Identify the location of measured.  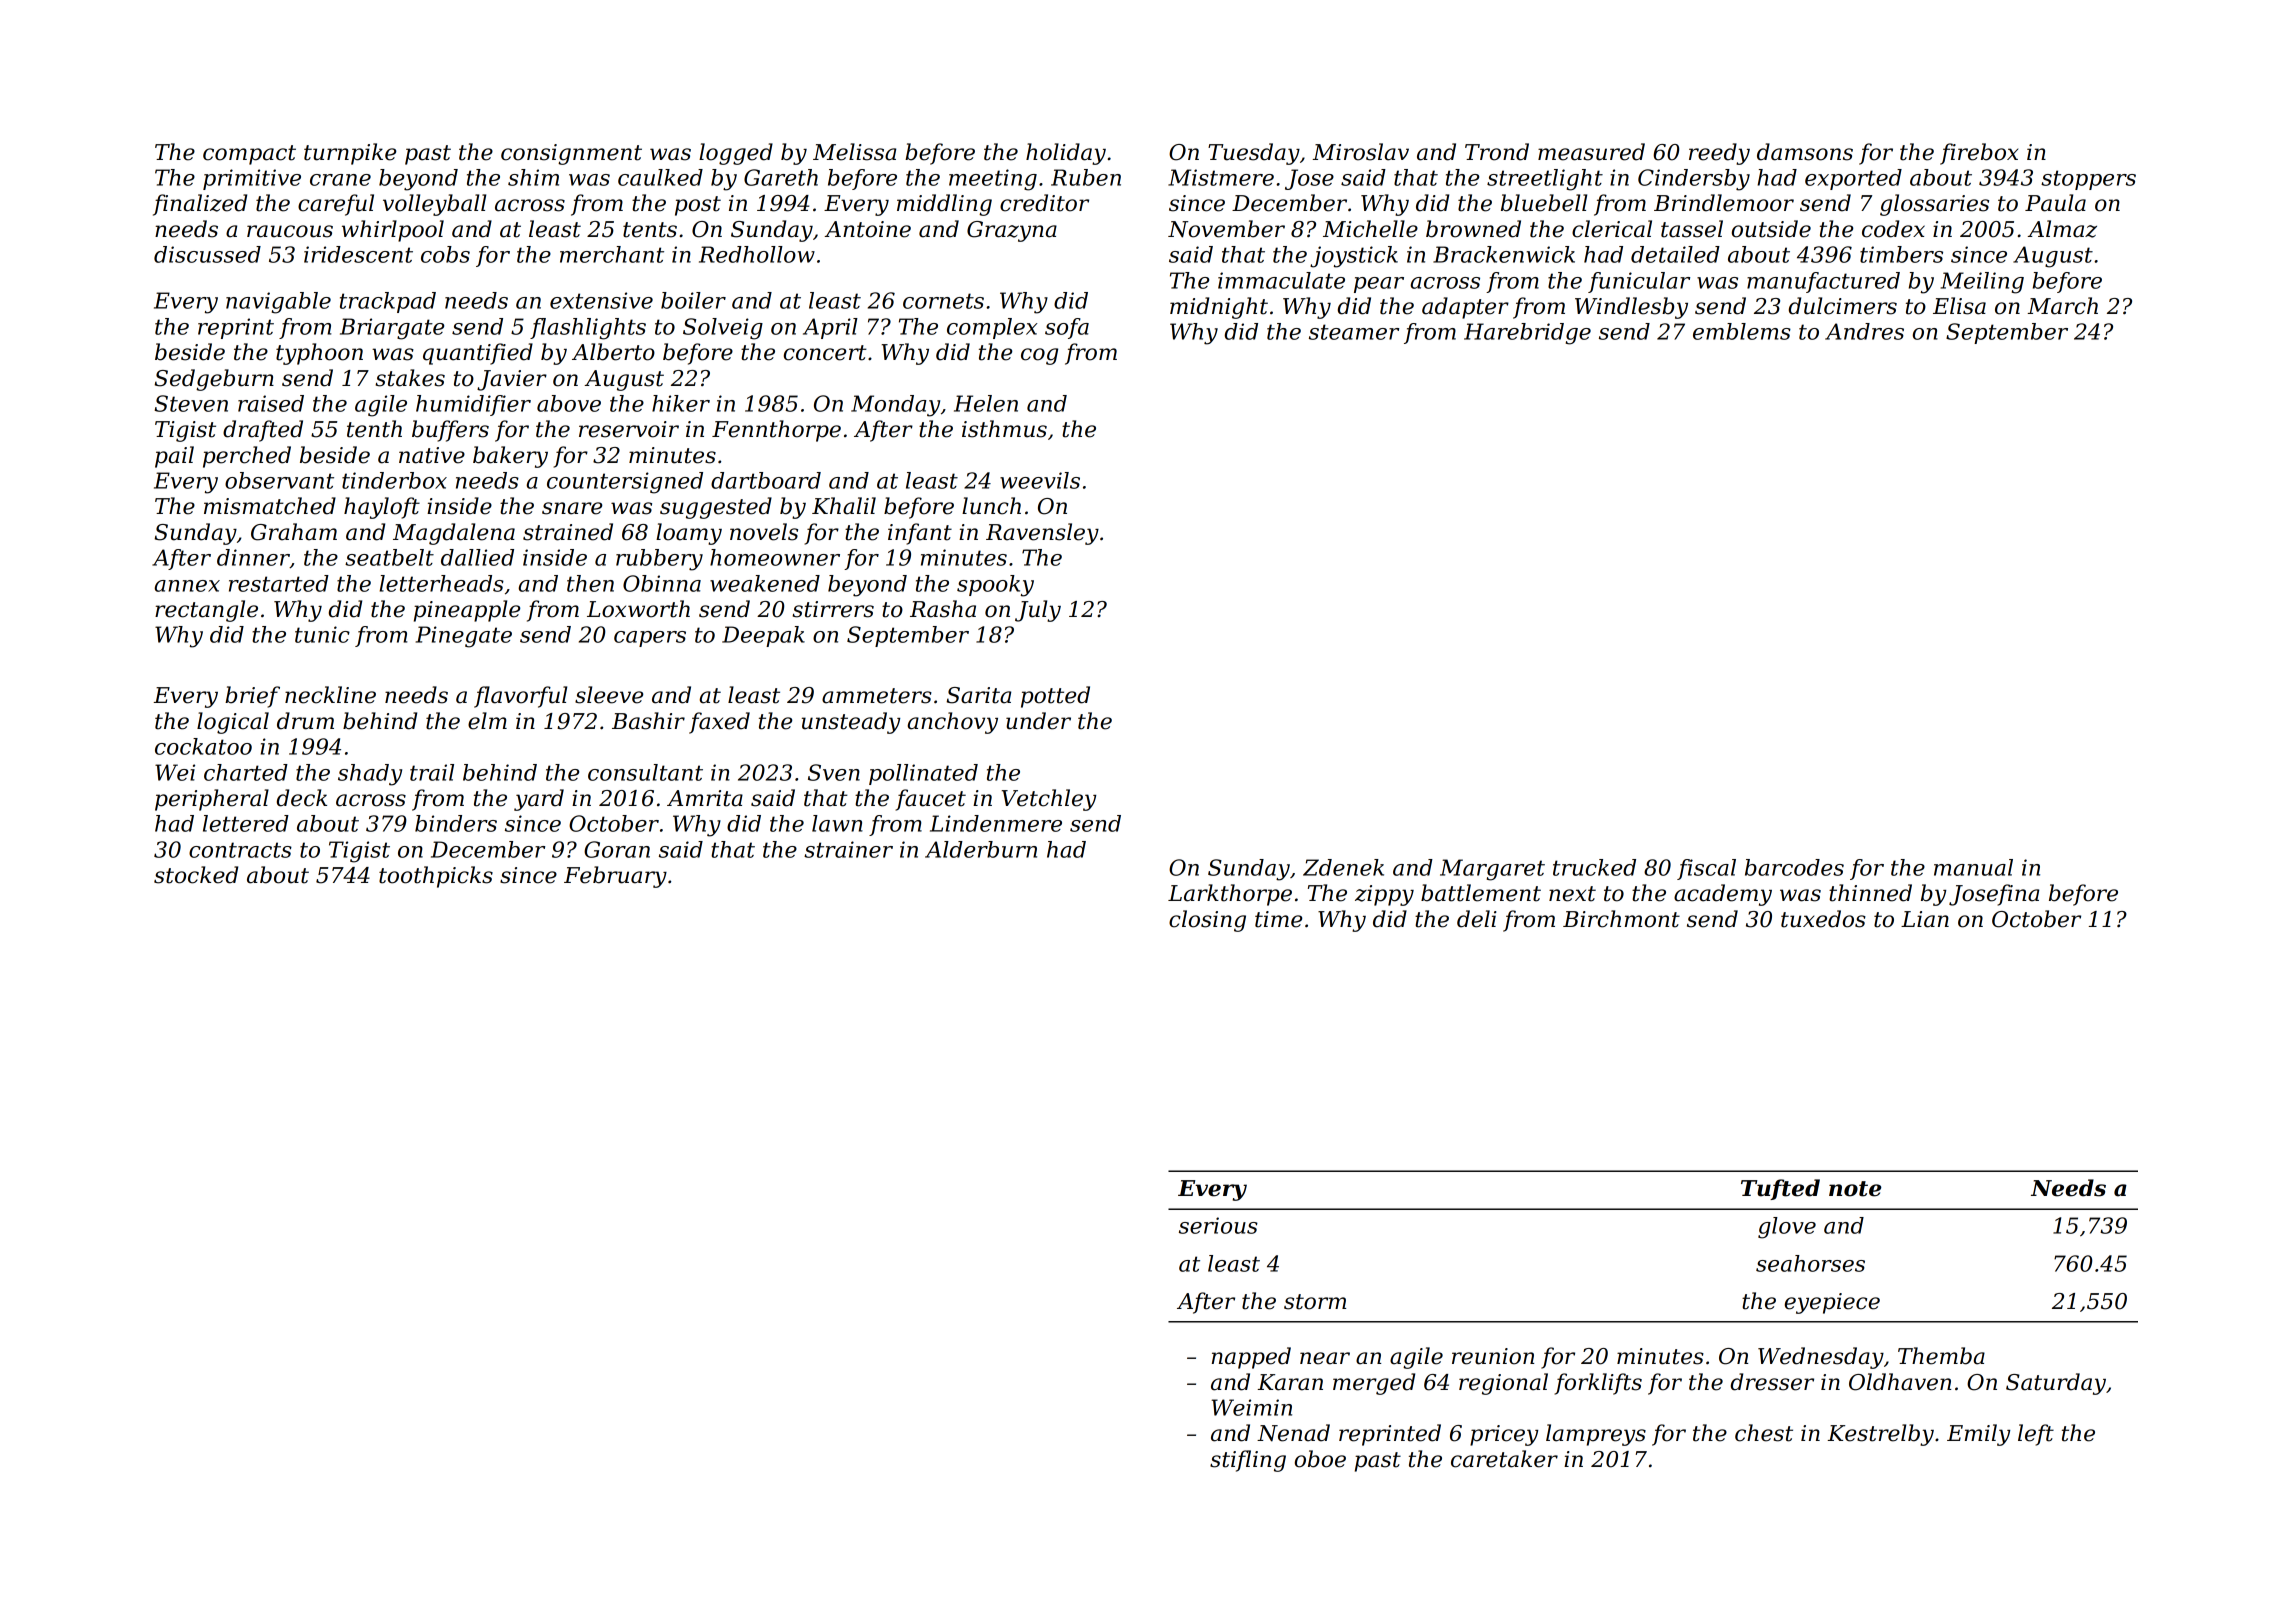
(1591, 152).
